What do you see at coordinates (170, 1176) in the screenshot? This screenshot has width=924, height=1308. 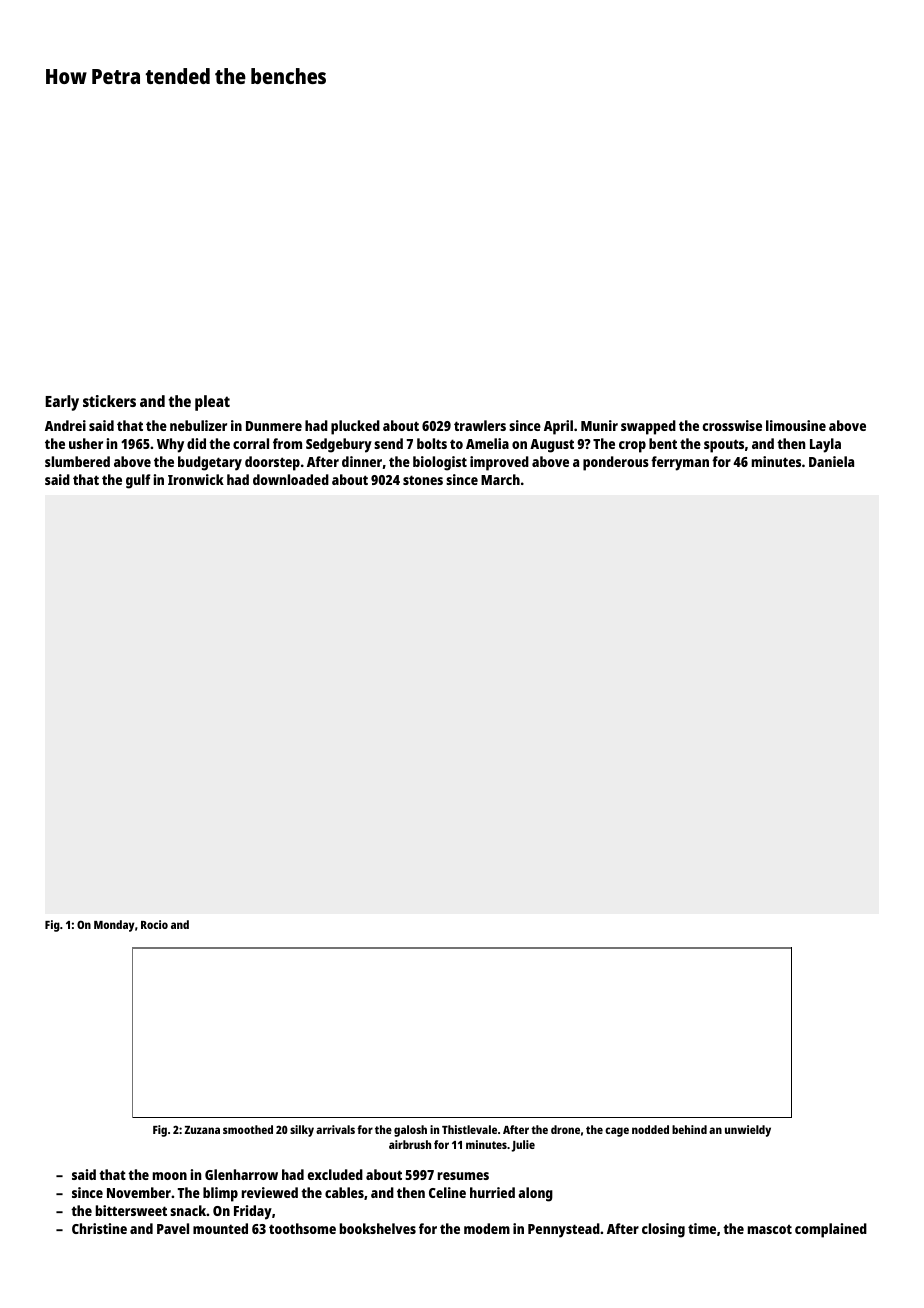 I see `moon` at bounding box center [170, 1176].
